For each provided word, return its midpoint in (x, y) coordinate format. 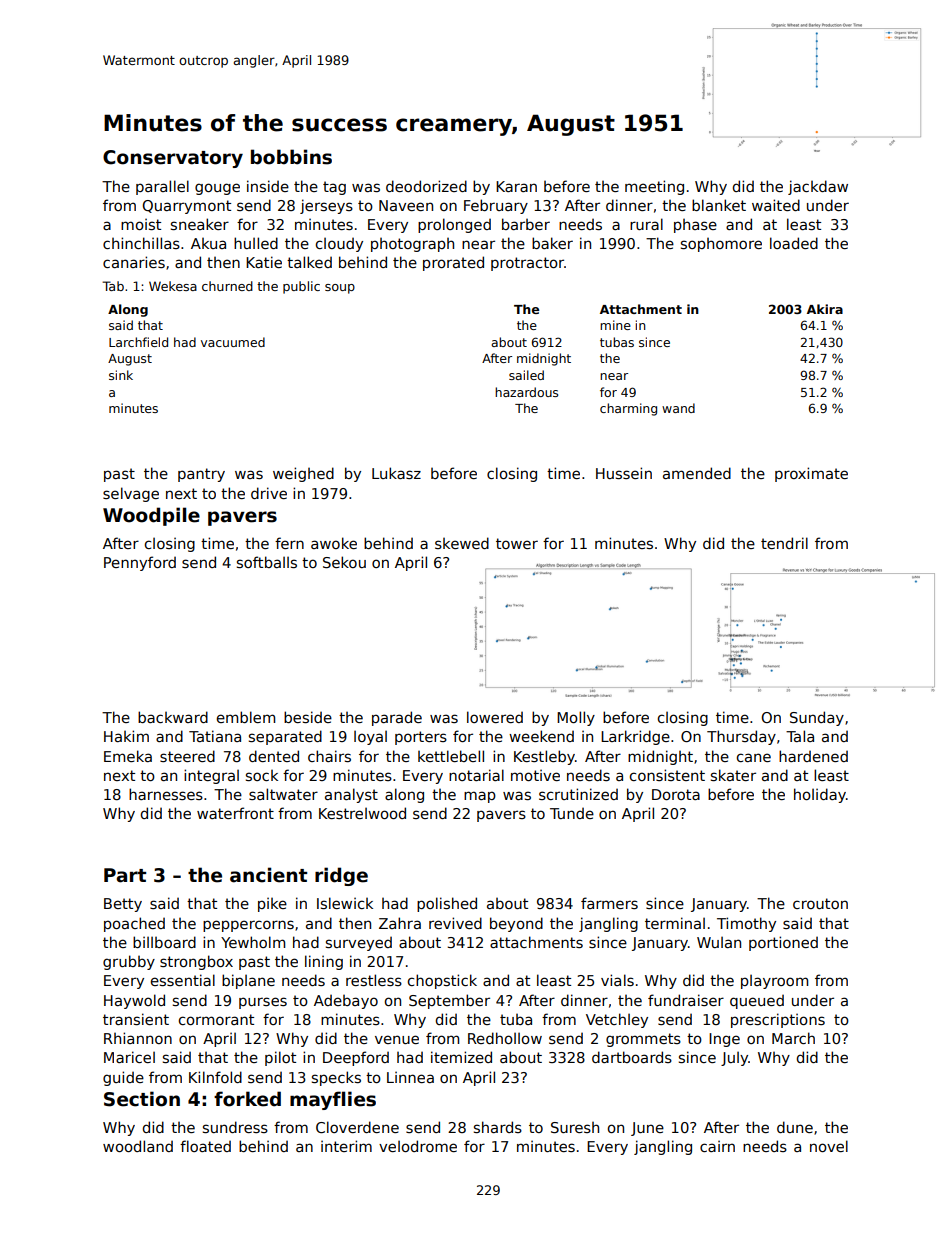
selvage (131, 494)
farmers (609, 903)
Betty (123, 905)
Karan (516, 186)
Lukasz (396, 473)
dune (795, 1127)
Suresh (575, 1127)
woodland (138, 1146)
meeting (654, 187)
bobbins (291, 157)
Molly (576, 718)
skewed (462, 543)
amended (697, 473)
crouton (820, 903)
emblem (246, 717)
